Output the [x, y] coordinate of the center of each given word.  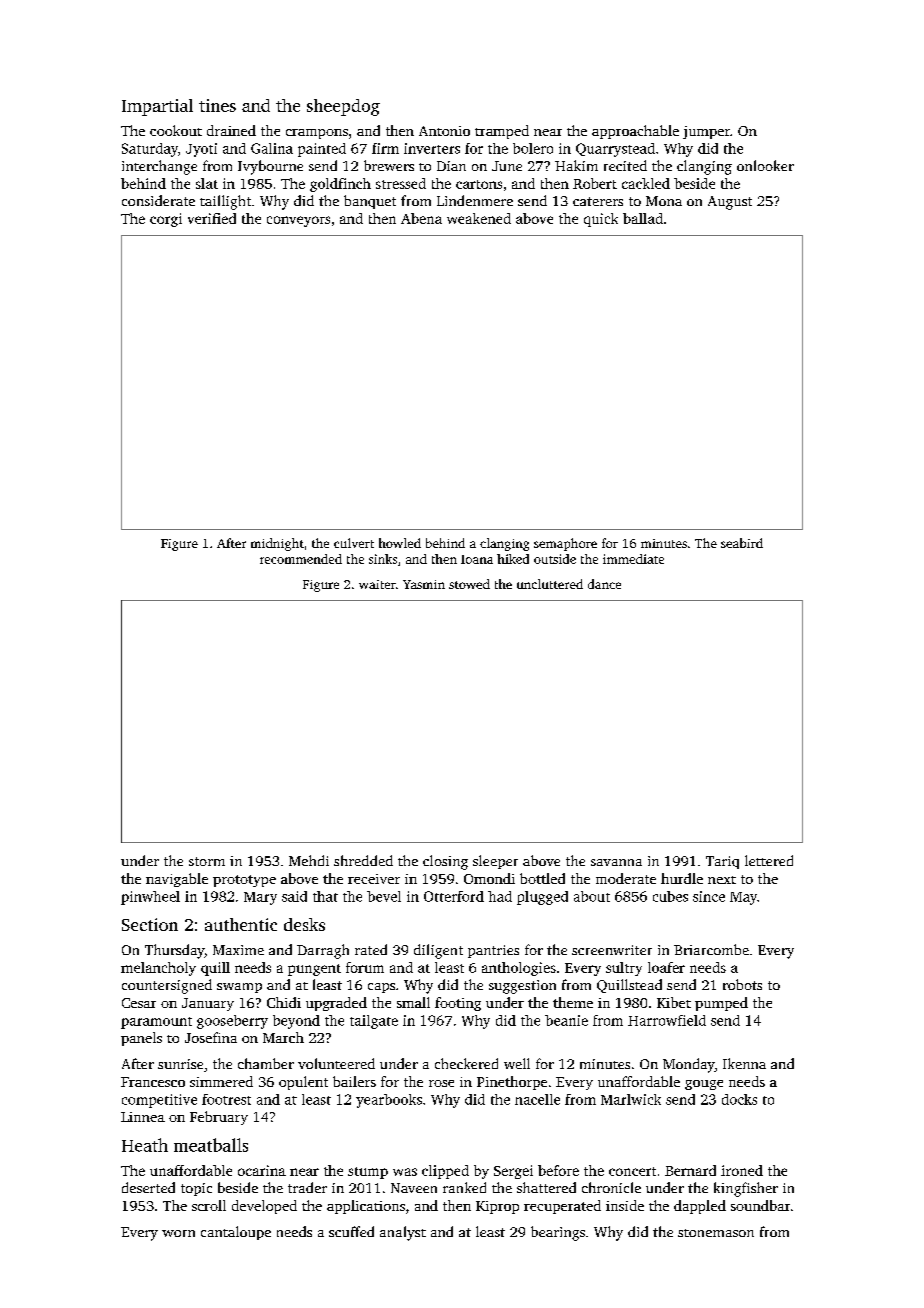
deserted [148, 1187]
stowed [469, 584]
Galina [272, 148]
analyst [403, 1233]
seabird [742, 543]
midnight [277, 544]
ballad [643, 218]
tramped [502, 132]
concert [632, 1171]
